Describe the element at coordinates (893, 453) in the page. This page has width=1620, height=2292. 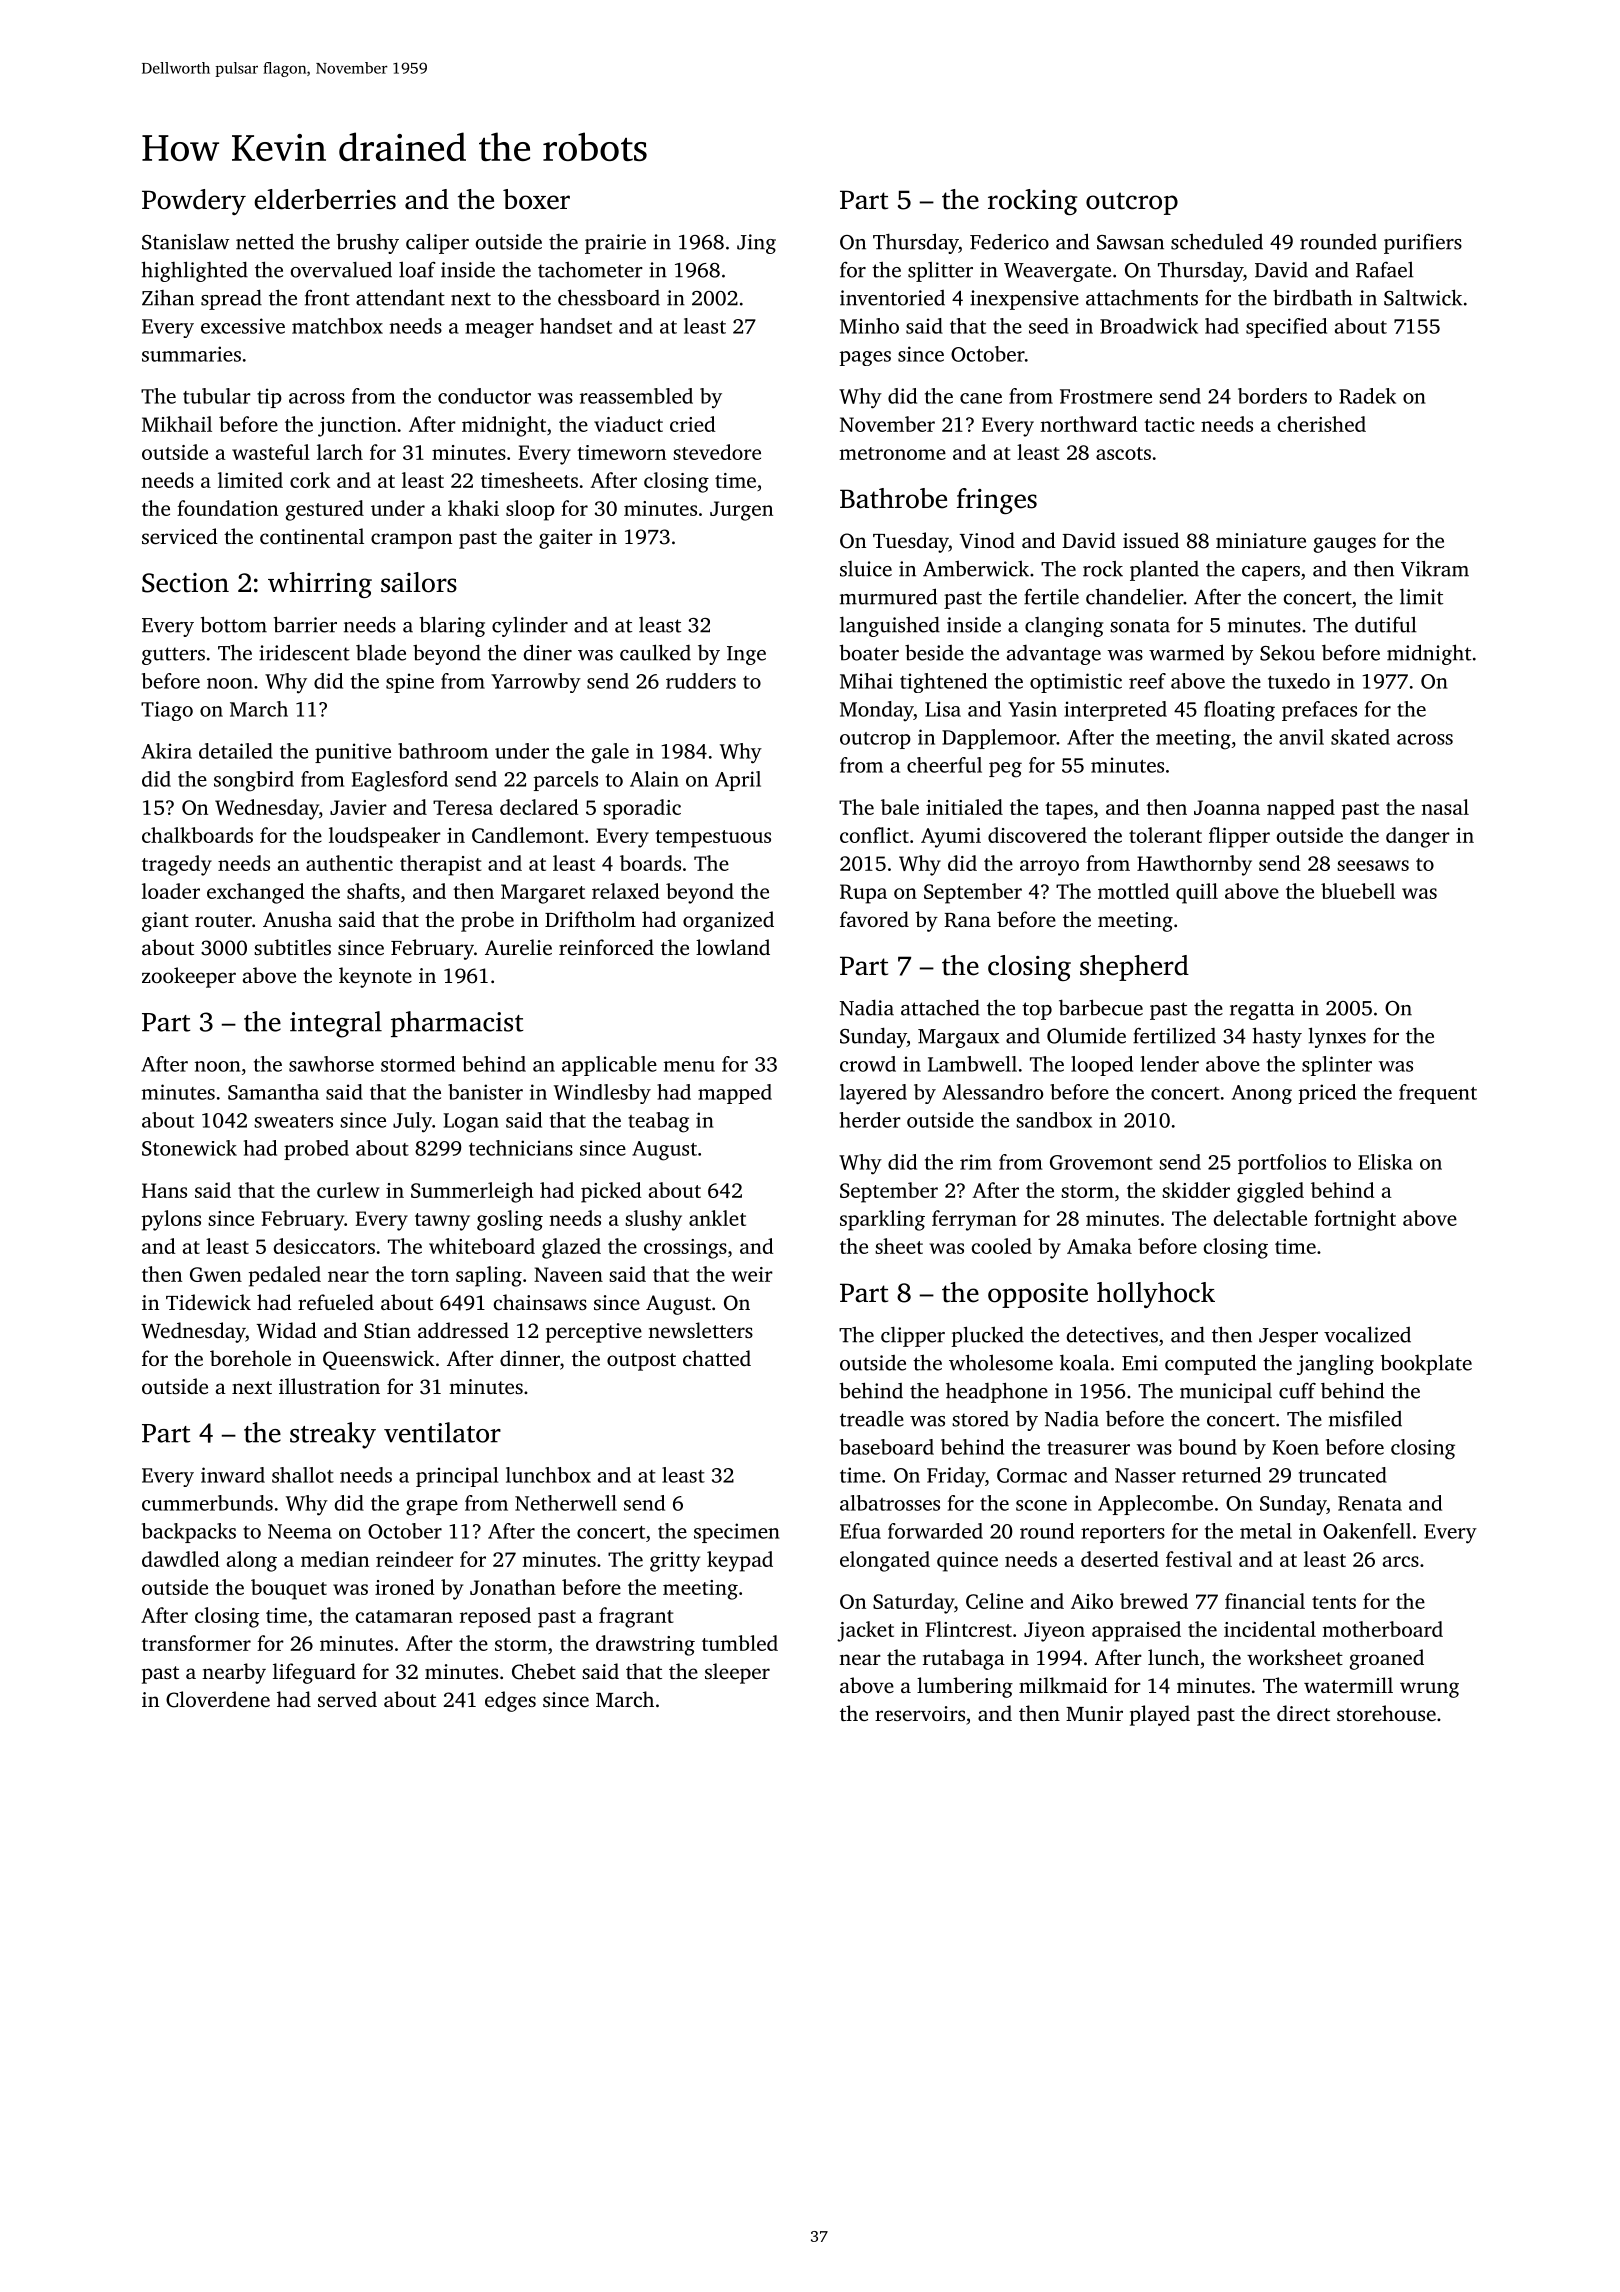
I see `metronome` at that location.
